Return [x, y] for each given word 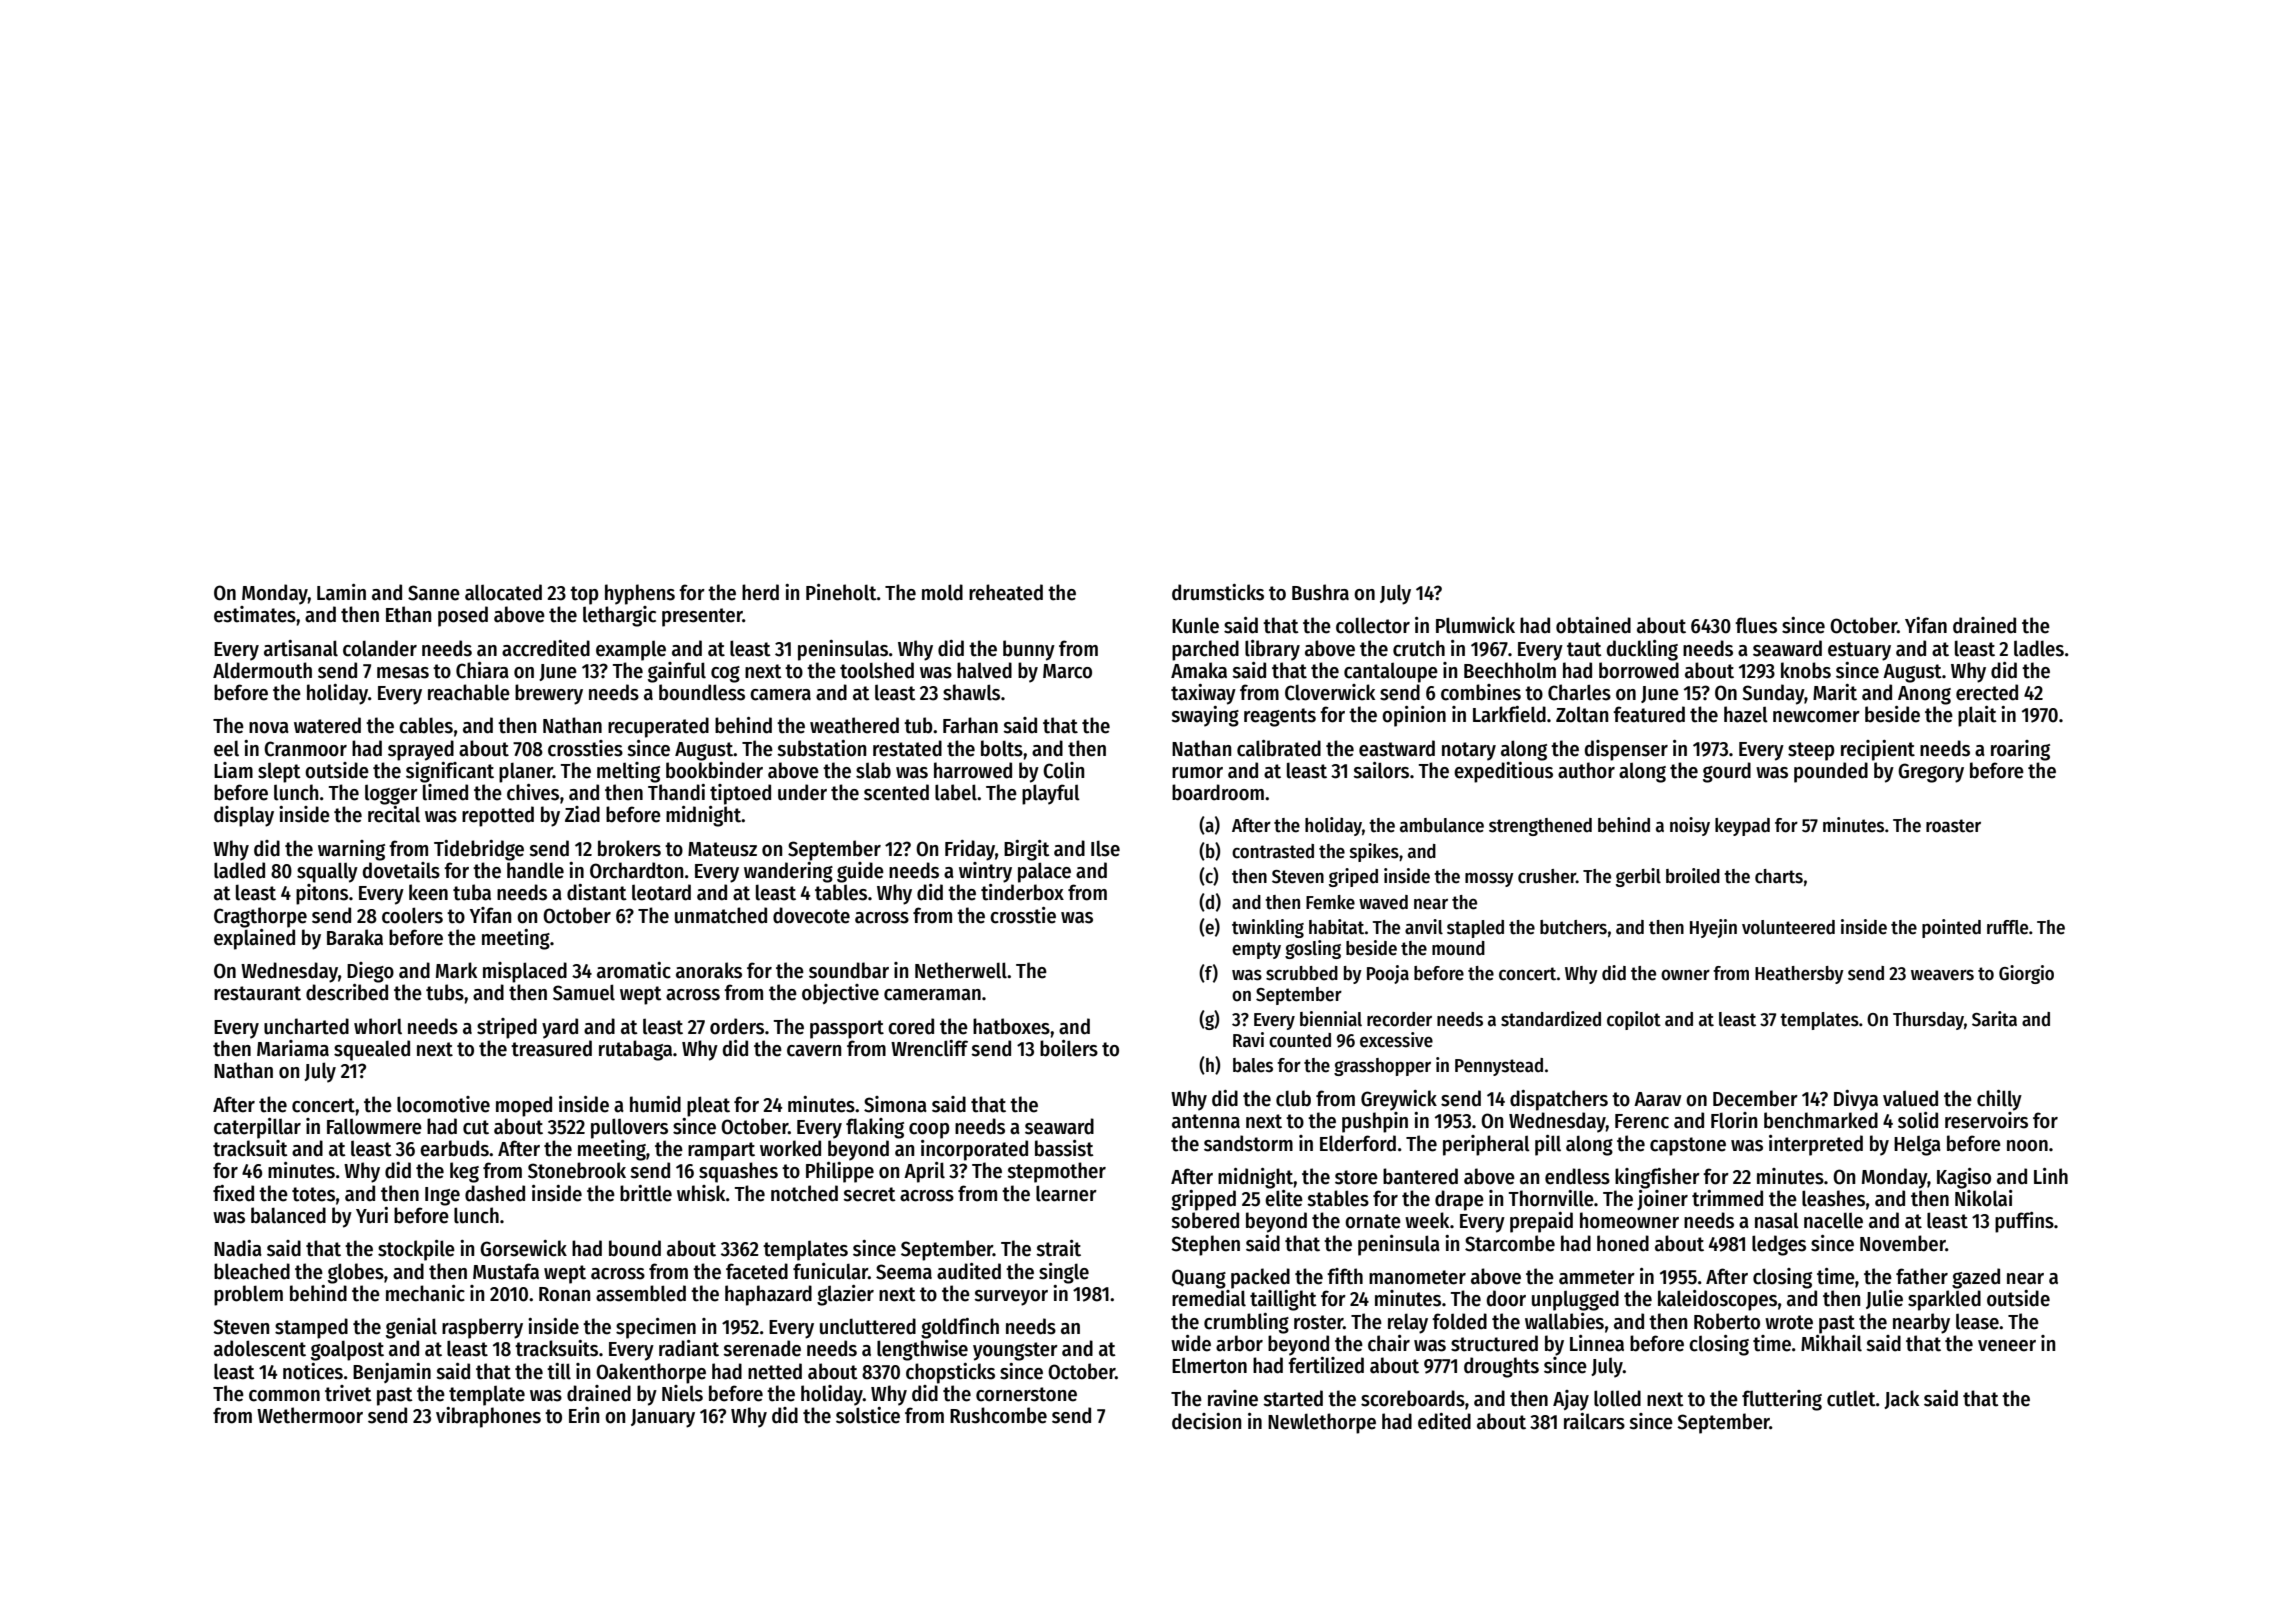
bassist [1064, 1148]
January [663, 1418]
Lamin [341, 592]
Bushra [1320, 592]
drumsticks [1218, 592]
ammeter [1597, 1277]
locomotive [443, 1104]
